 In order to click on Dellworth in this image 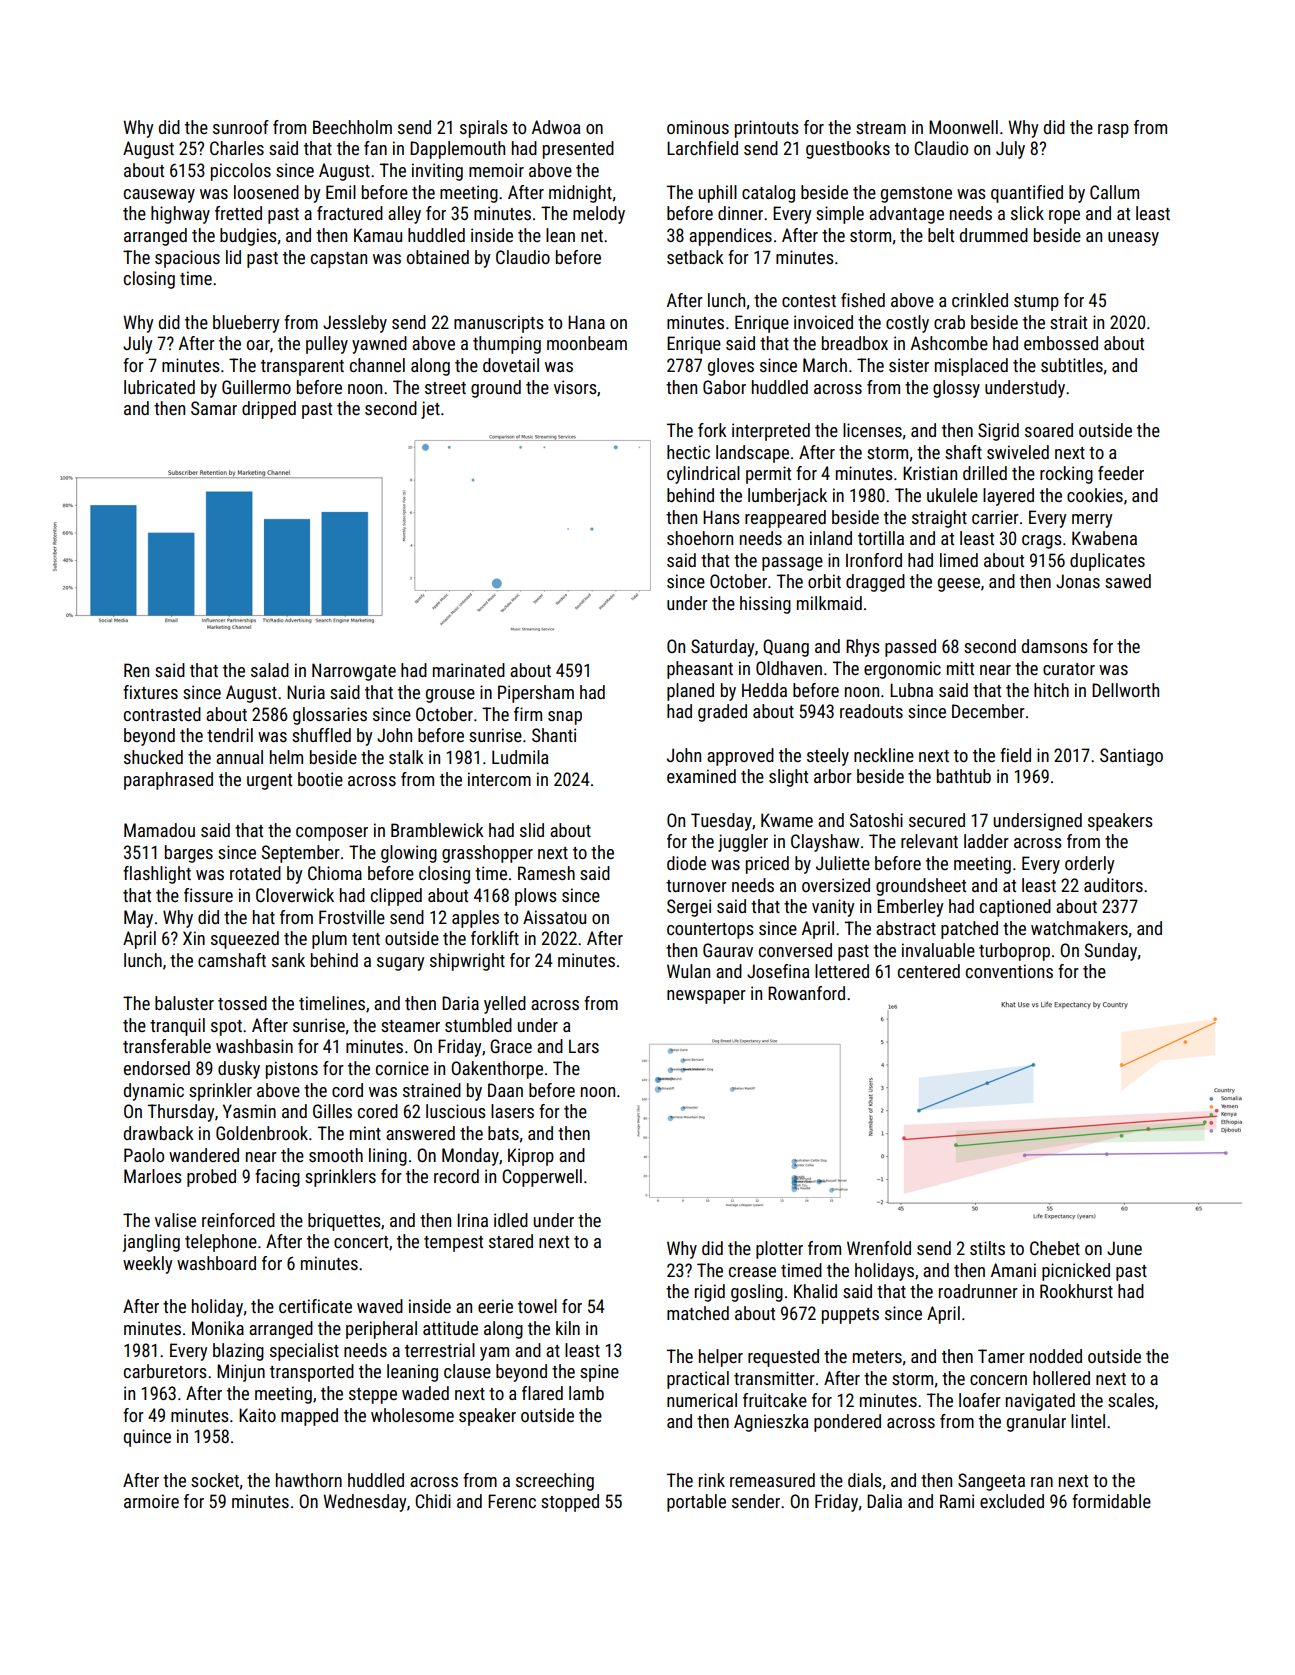, I will do `click(1125, 690)`.
